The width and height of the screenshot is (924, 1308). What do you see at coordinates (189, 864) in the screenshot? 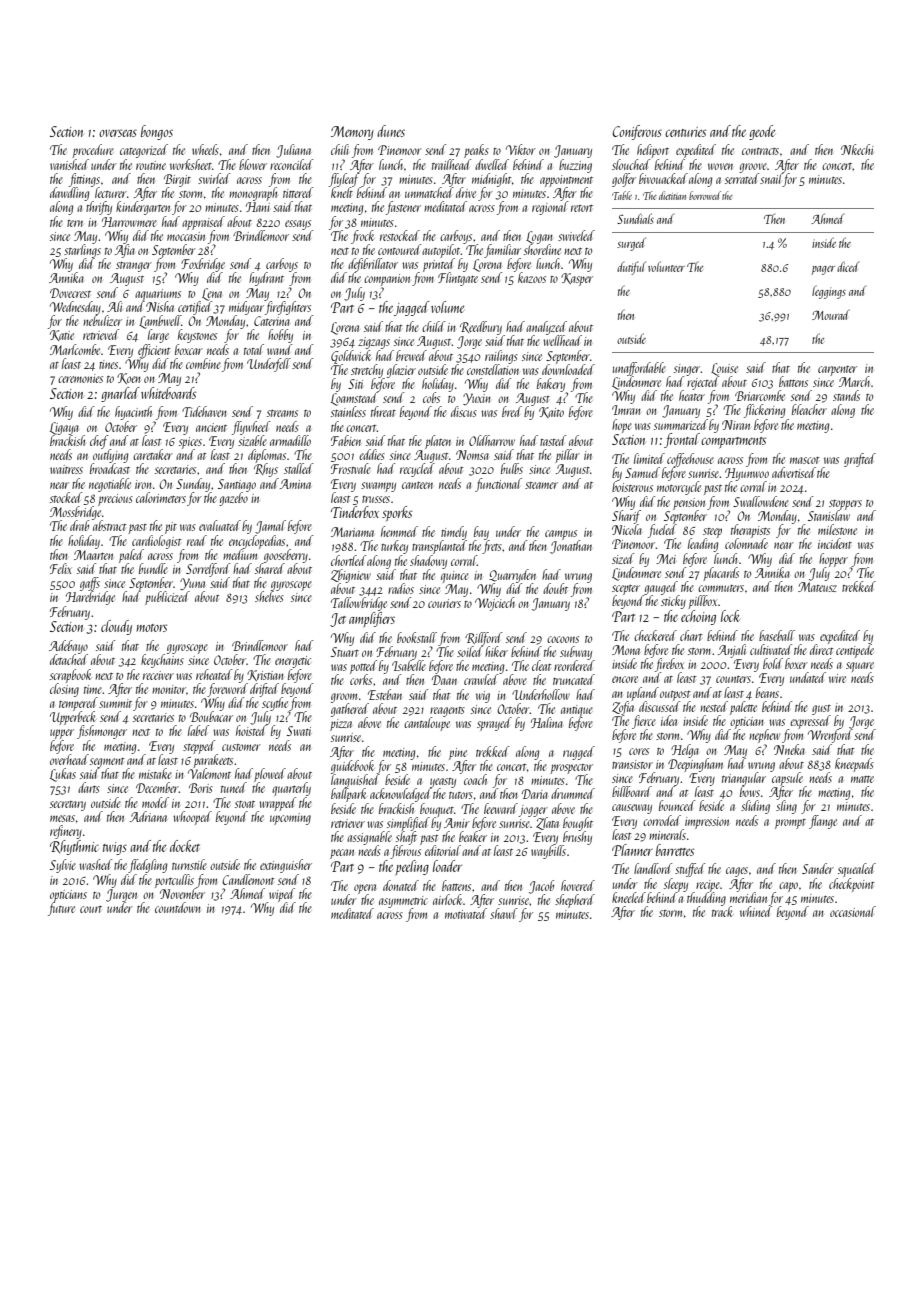
I see `turnstile` at bounding box center [189, 864].
